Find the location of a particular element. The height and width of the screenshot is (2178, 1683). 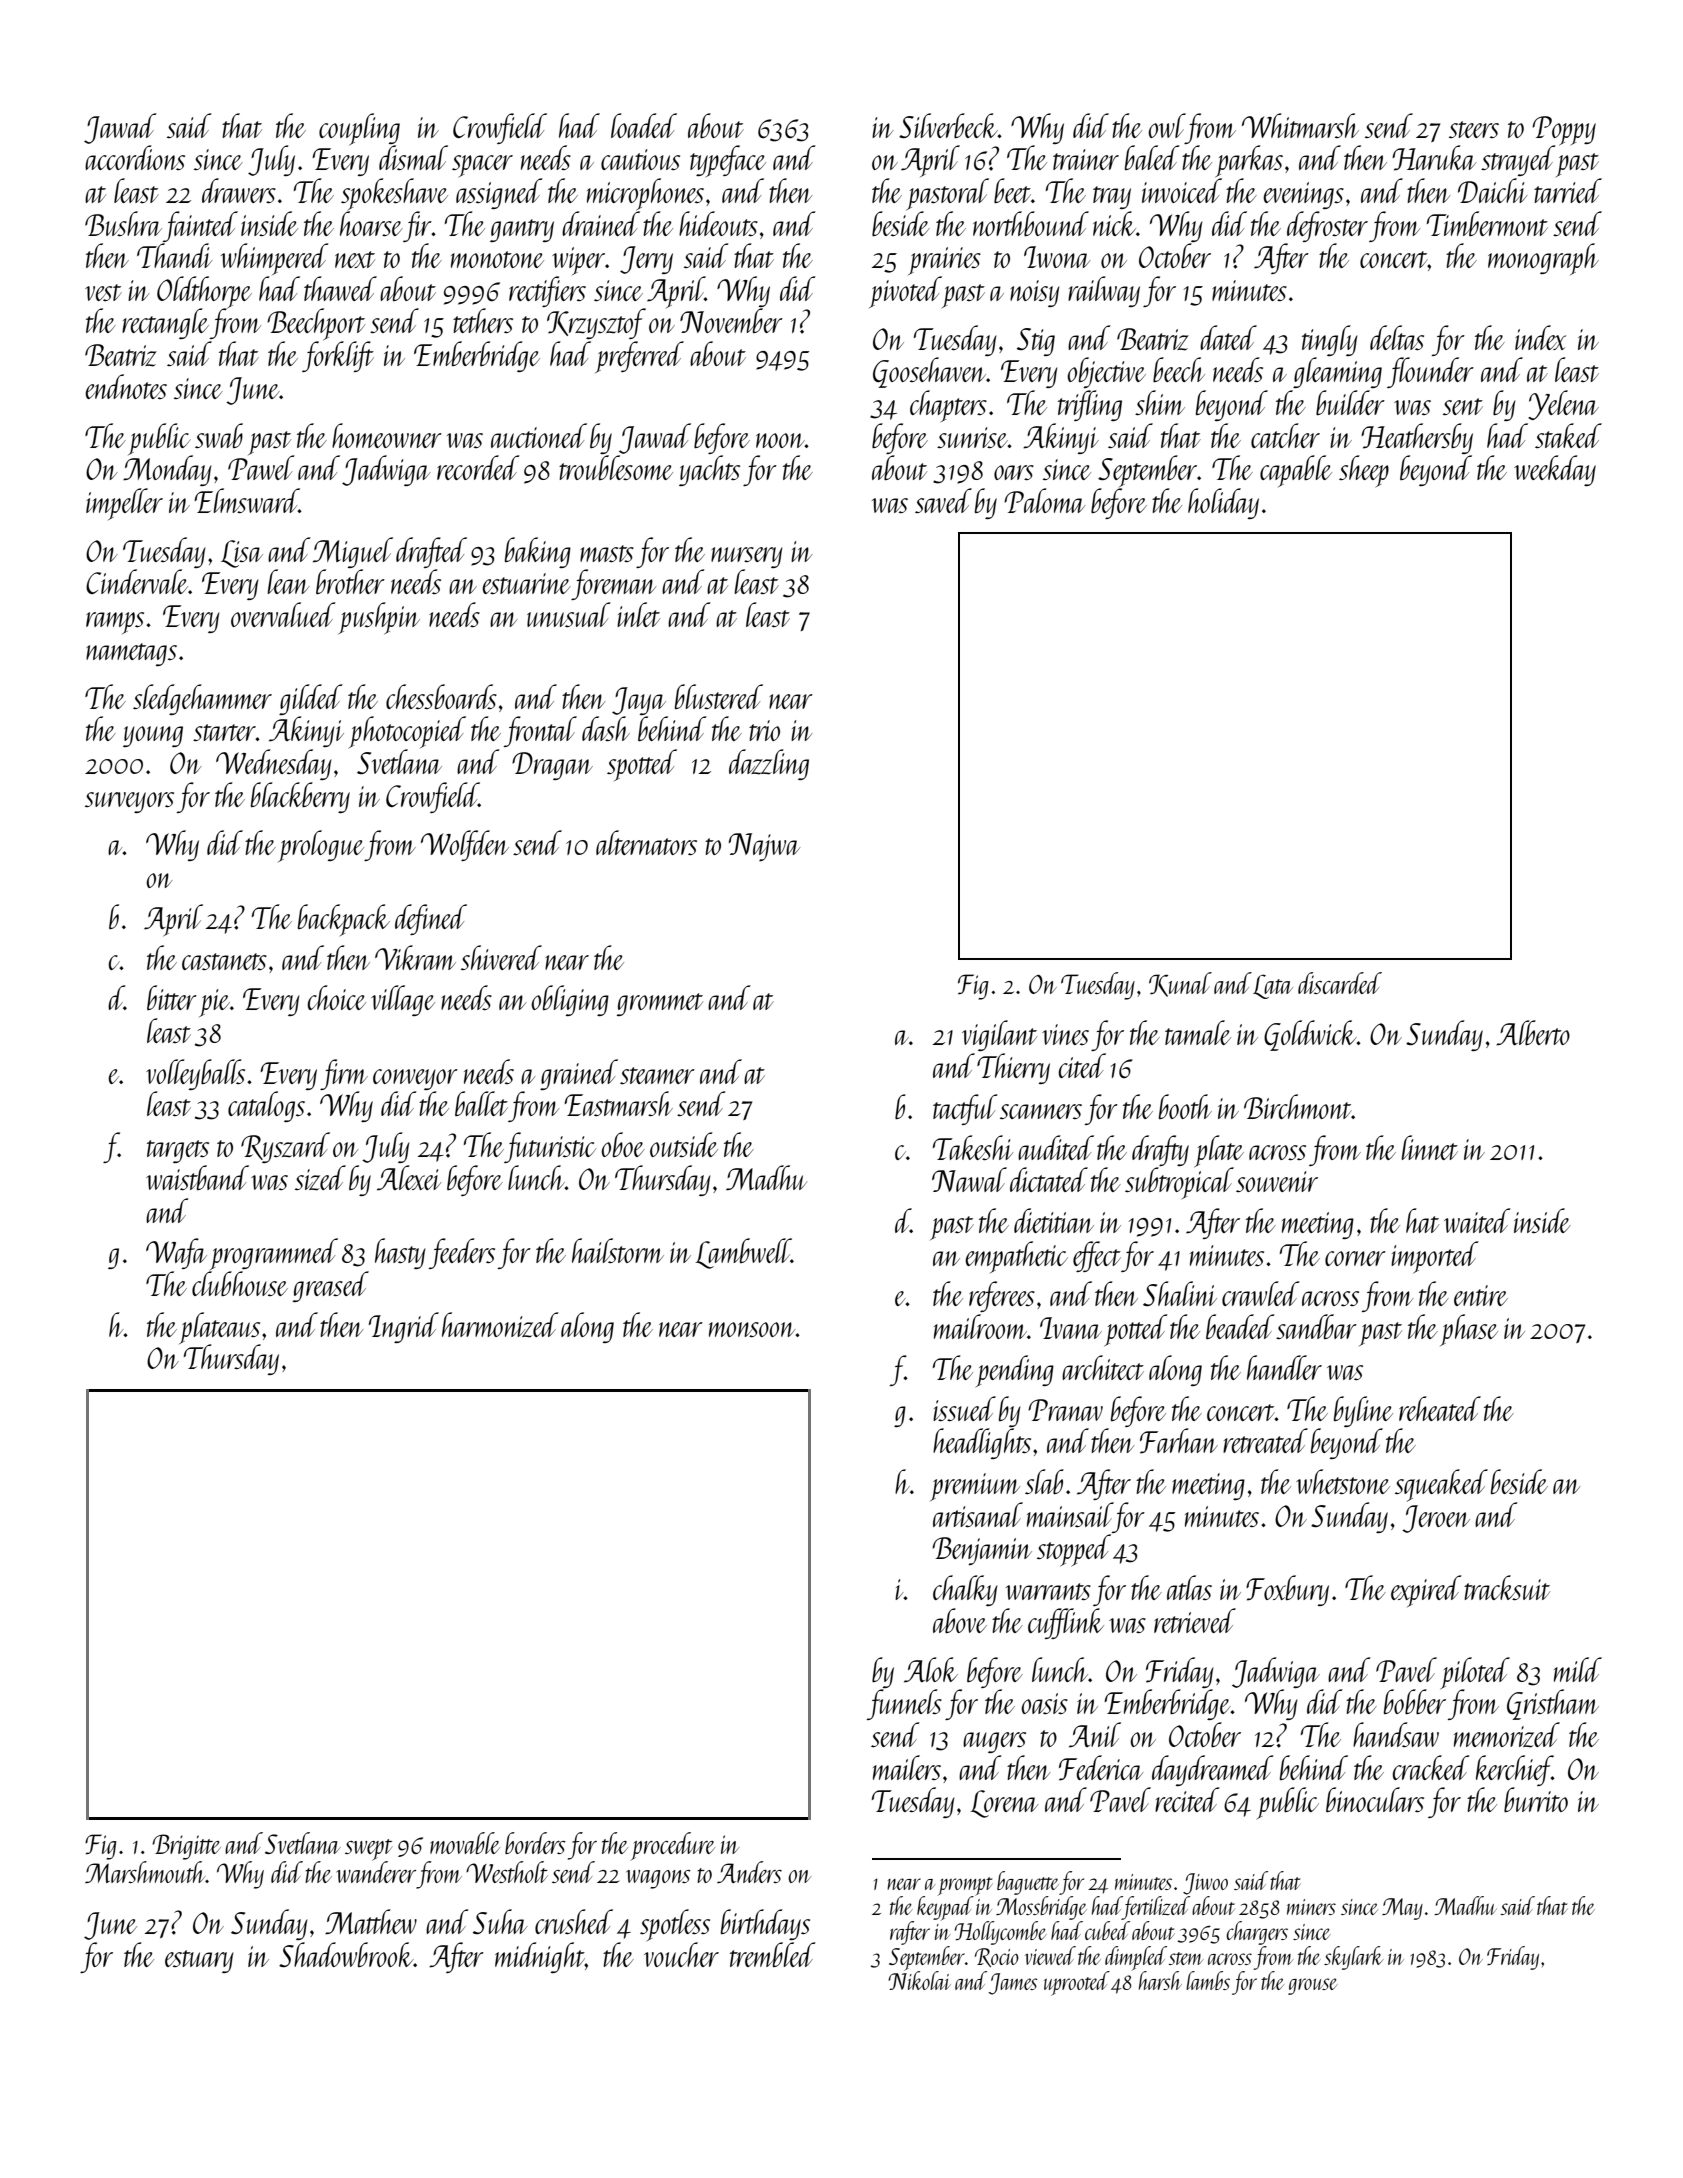

outside is located at coordinates (684, 1144).
